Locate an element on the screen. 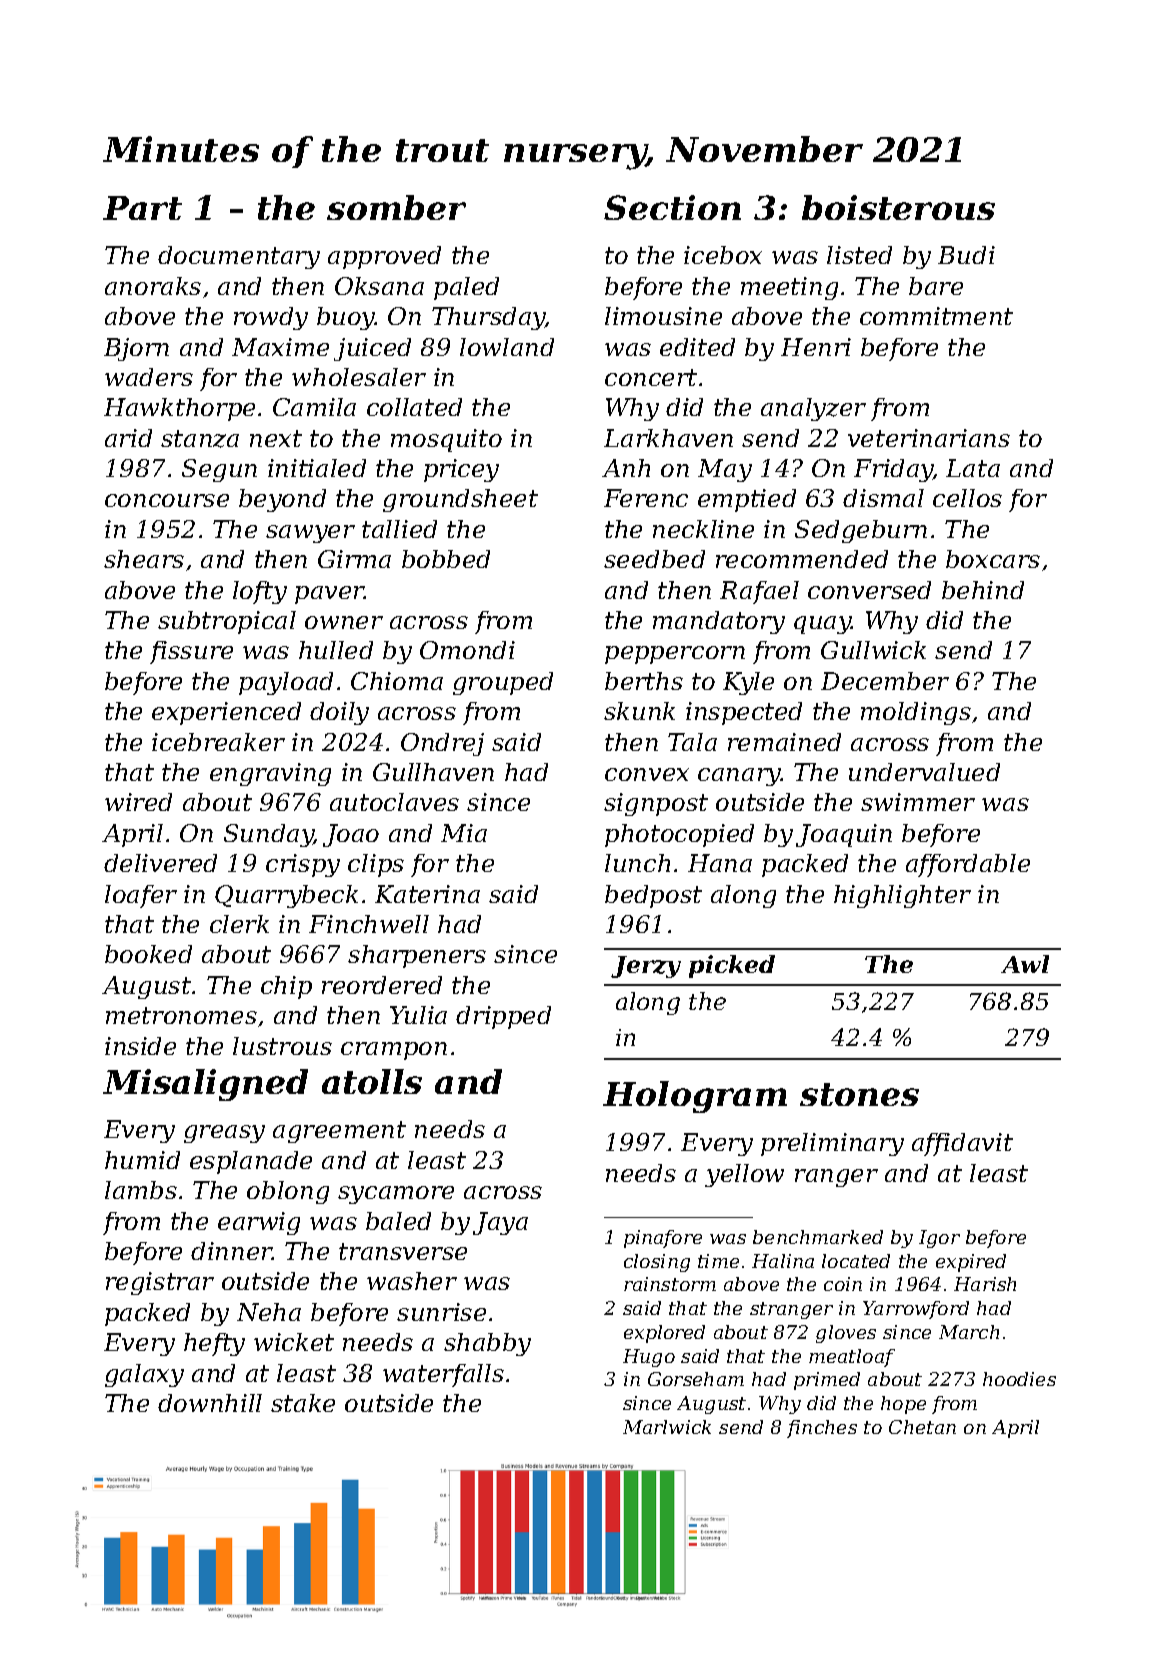 The image size is (1165, 1654). paver is located at coordinates (330, 595).
